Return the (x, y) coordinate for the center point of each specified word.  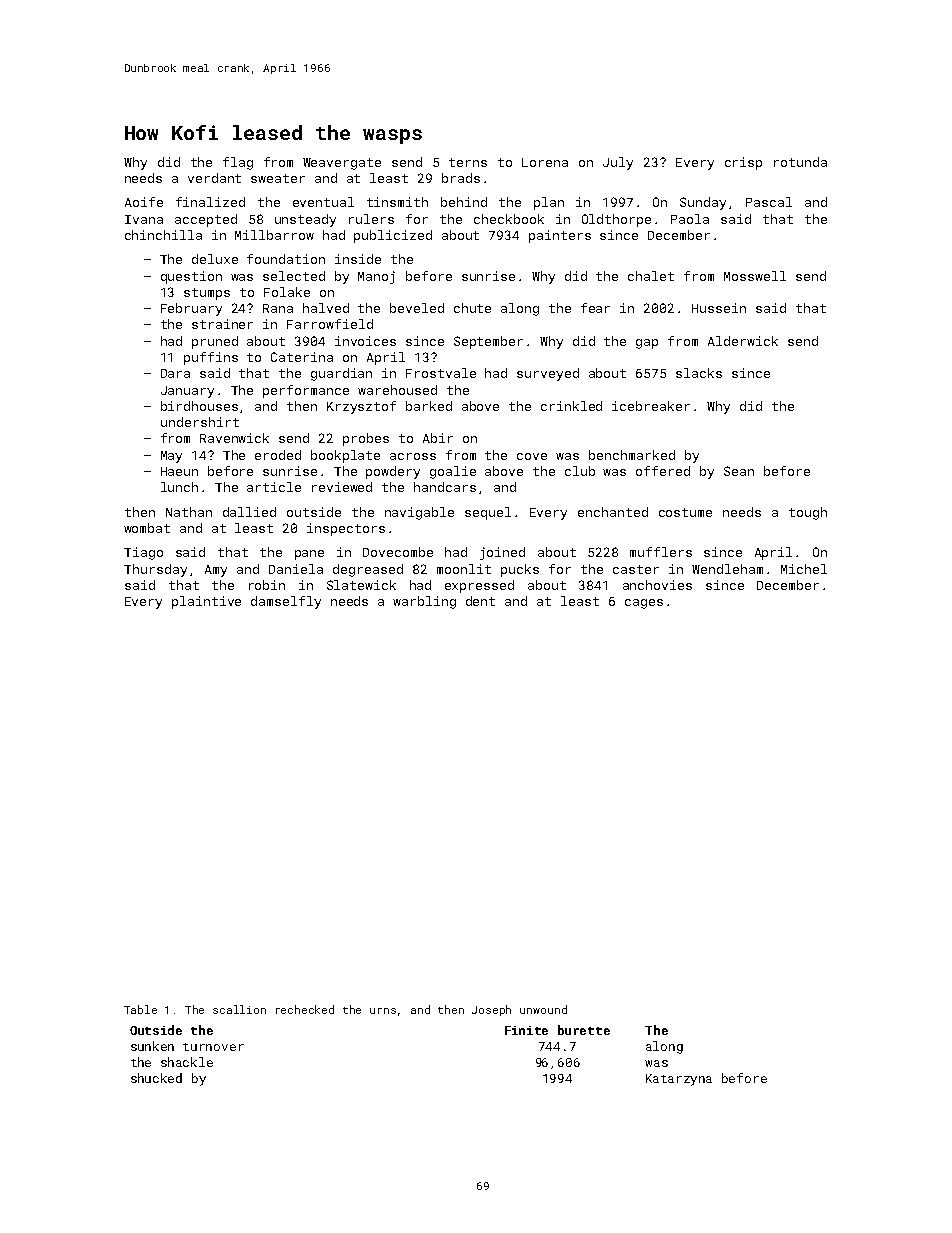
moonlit (464, 569)
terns (468, 162)
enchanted (613, 512)
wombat (147, 528)
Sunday (703, 203)
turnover (213, 1047)
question (191, 277)
